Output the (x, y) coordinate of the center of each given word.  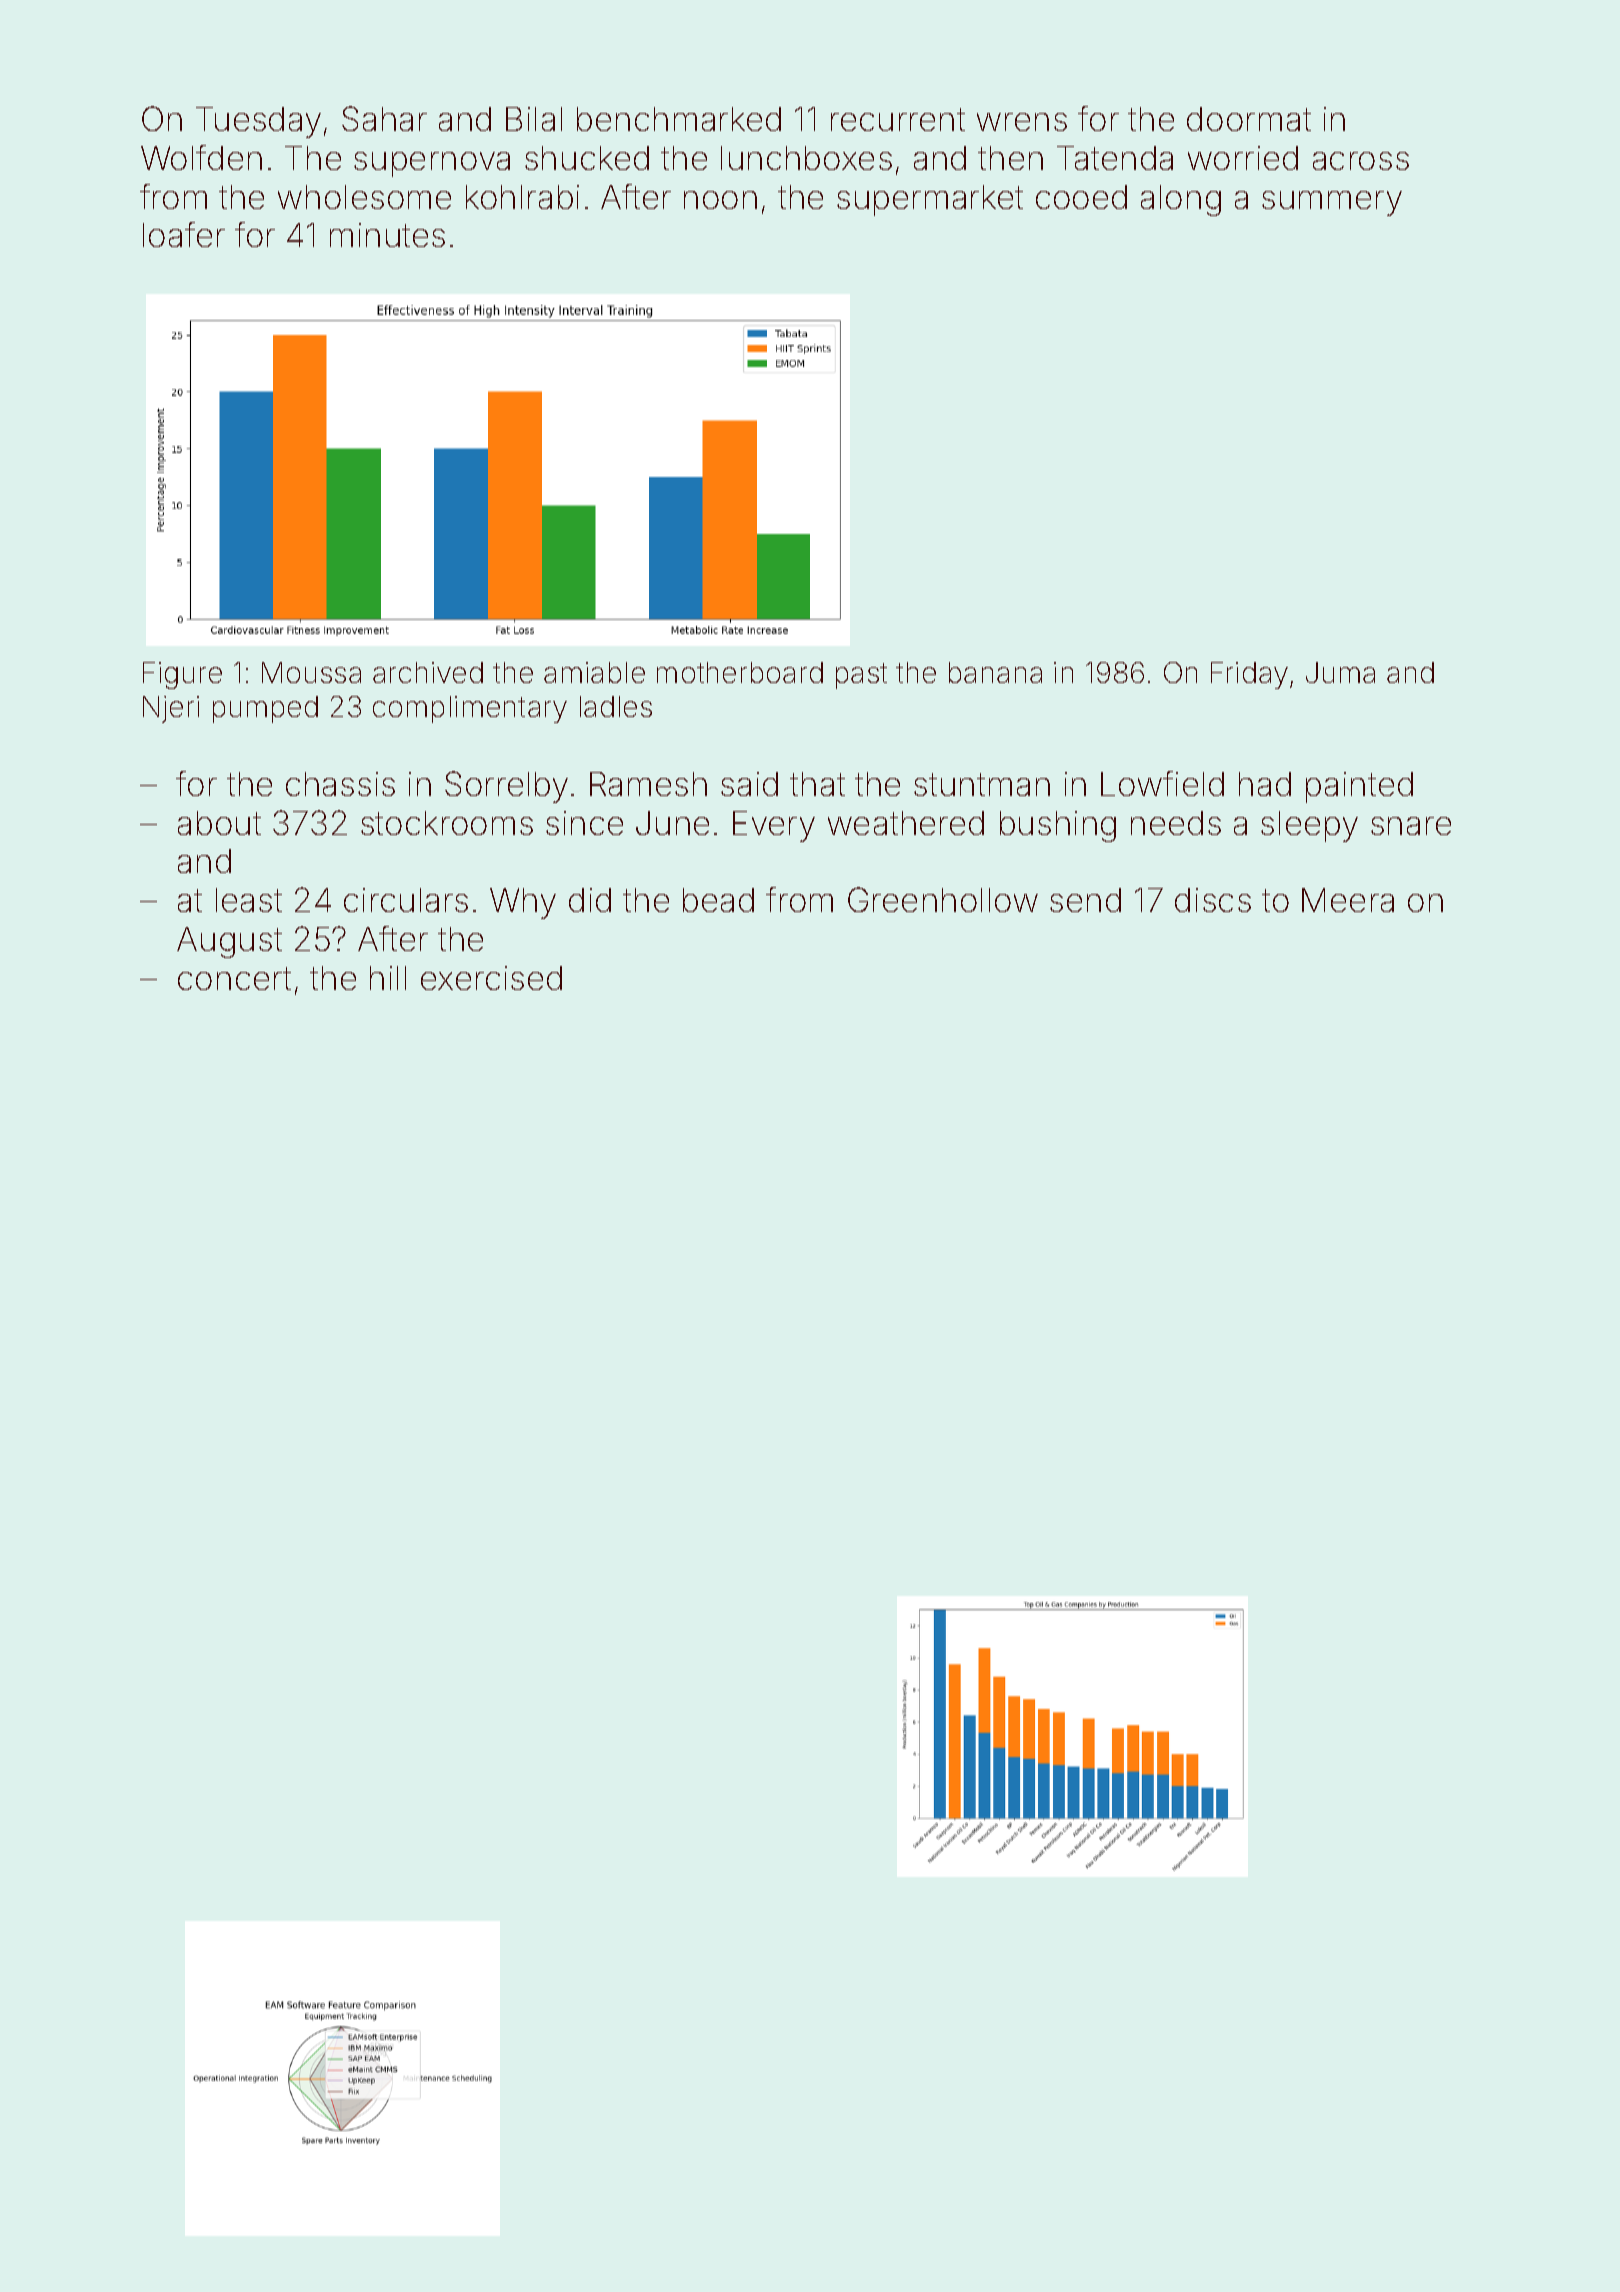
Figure (182, 675)
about (219, 823)
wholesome (364, 197)
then (1010, 158)
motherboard (740, 672)
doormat (1249, 119)
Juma (1340, 672)
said (749, 784)
